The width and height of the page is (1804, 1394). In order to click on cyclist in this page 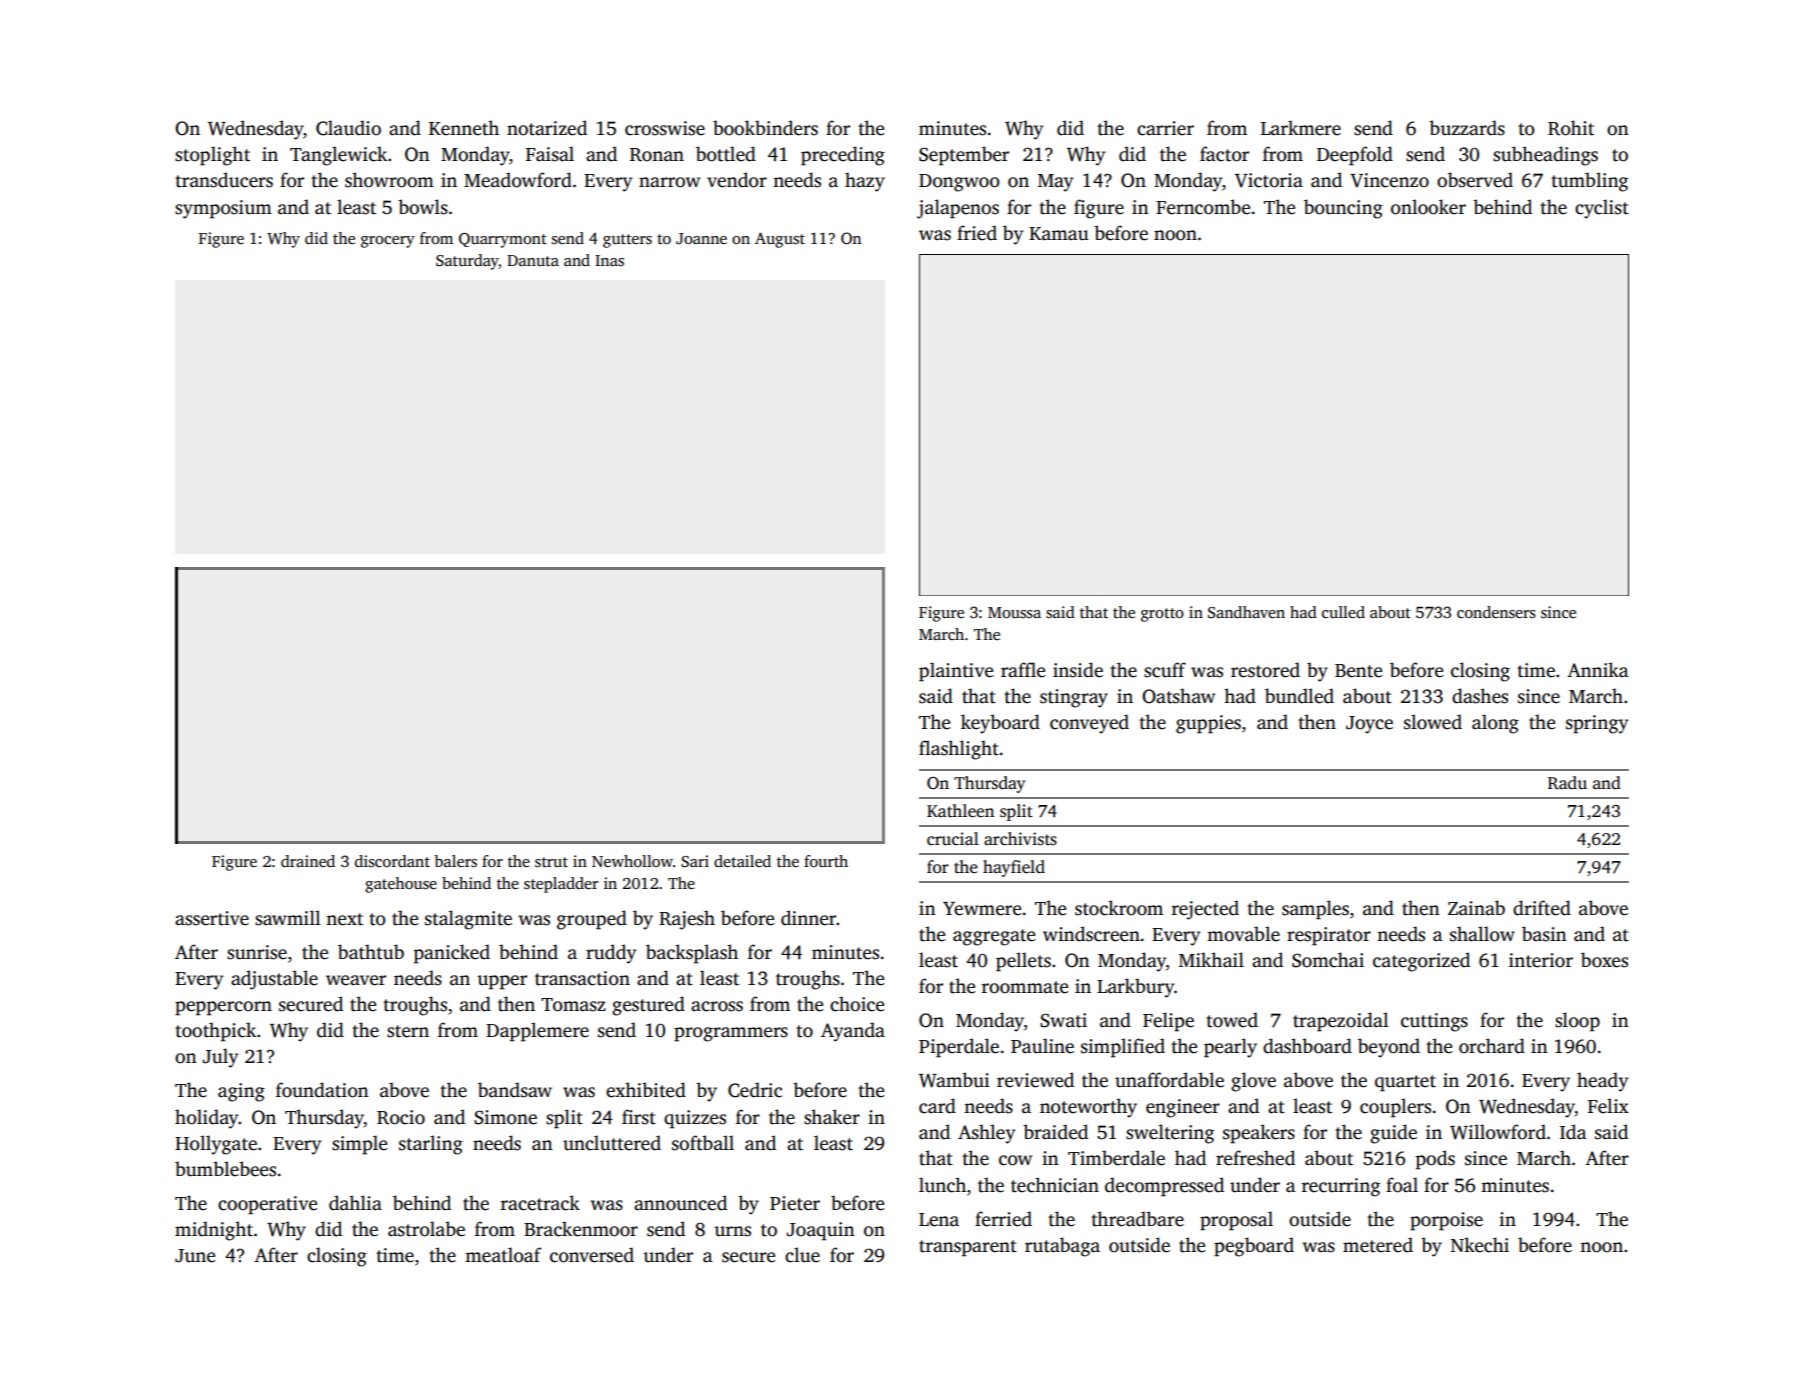, I will do `click(1602, 209)`.
